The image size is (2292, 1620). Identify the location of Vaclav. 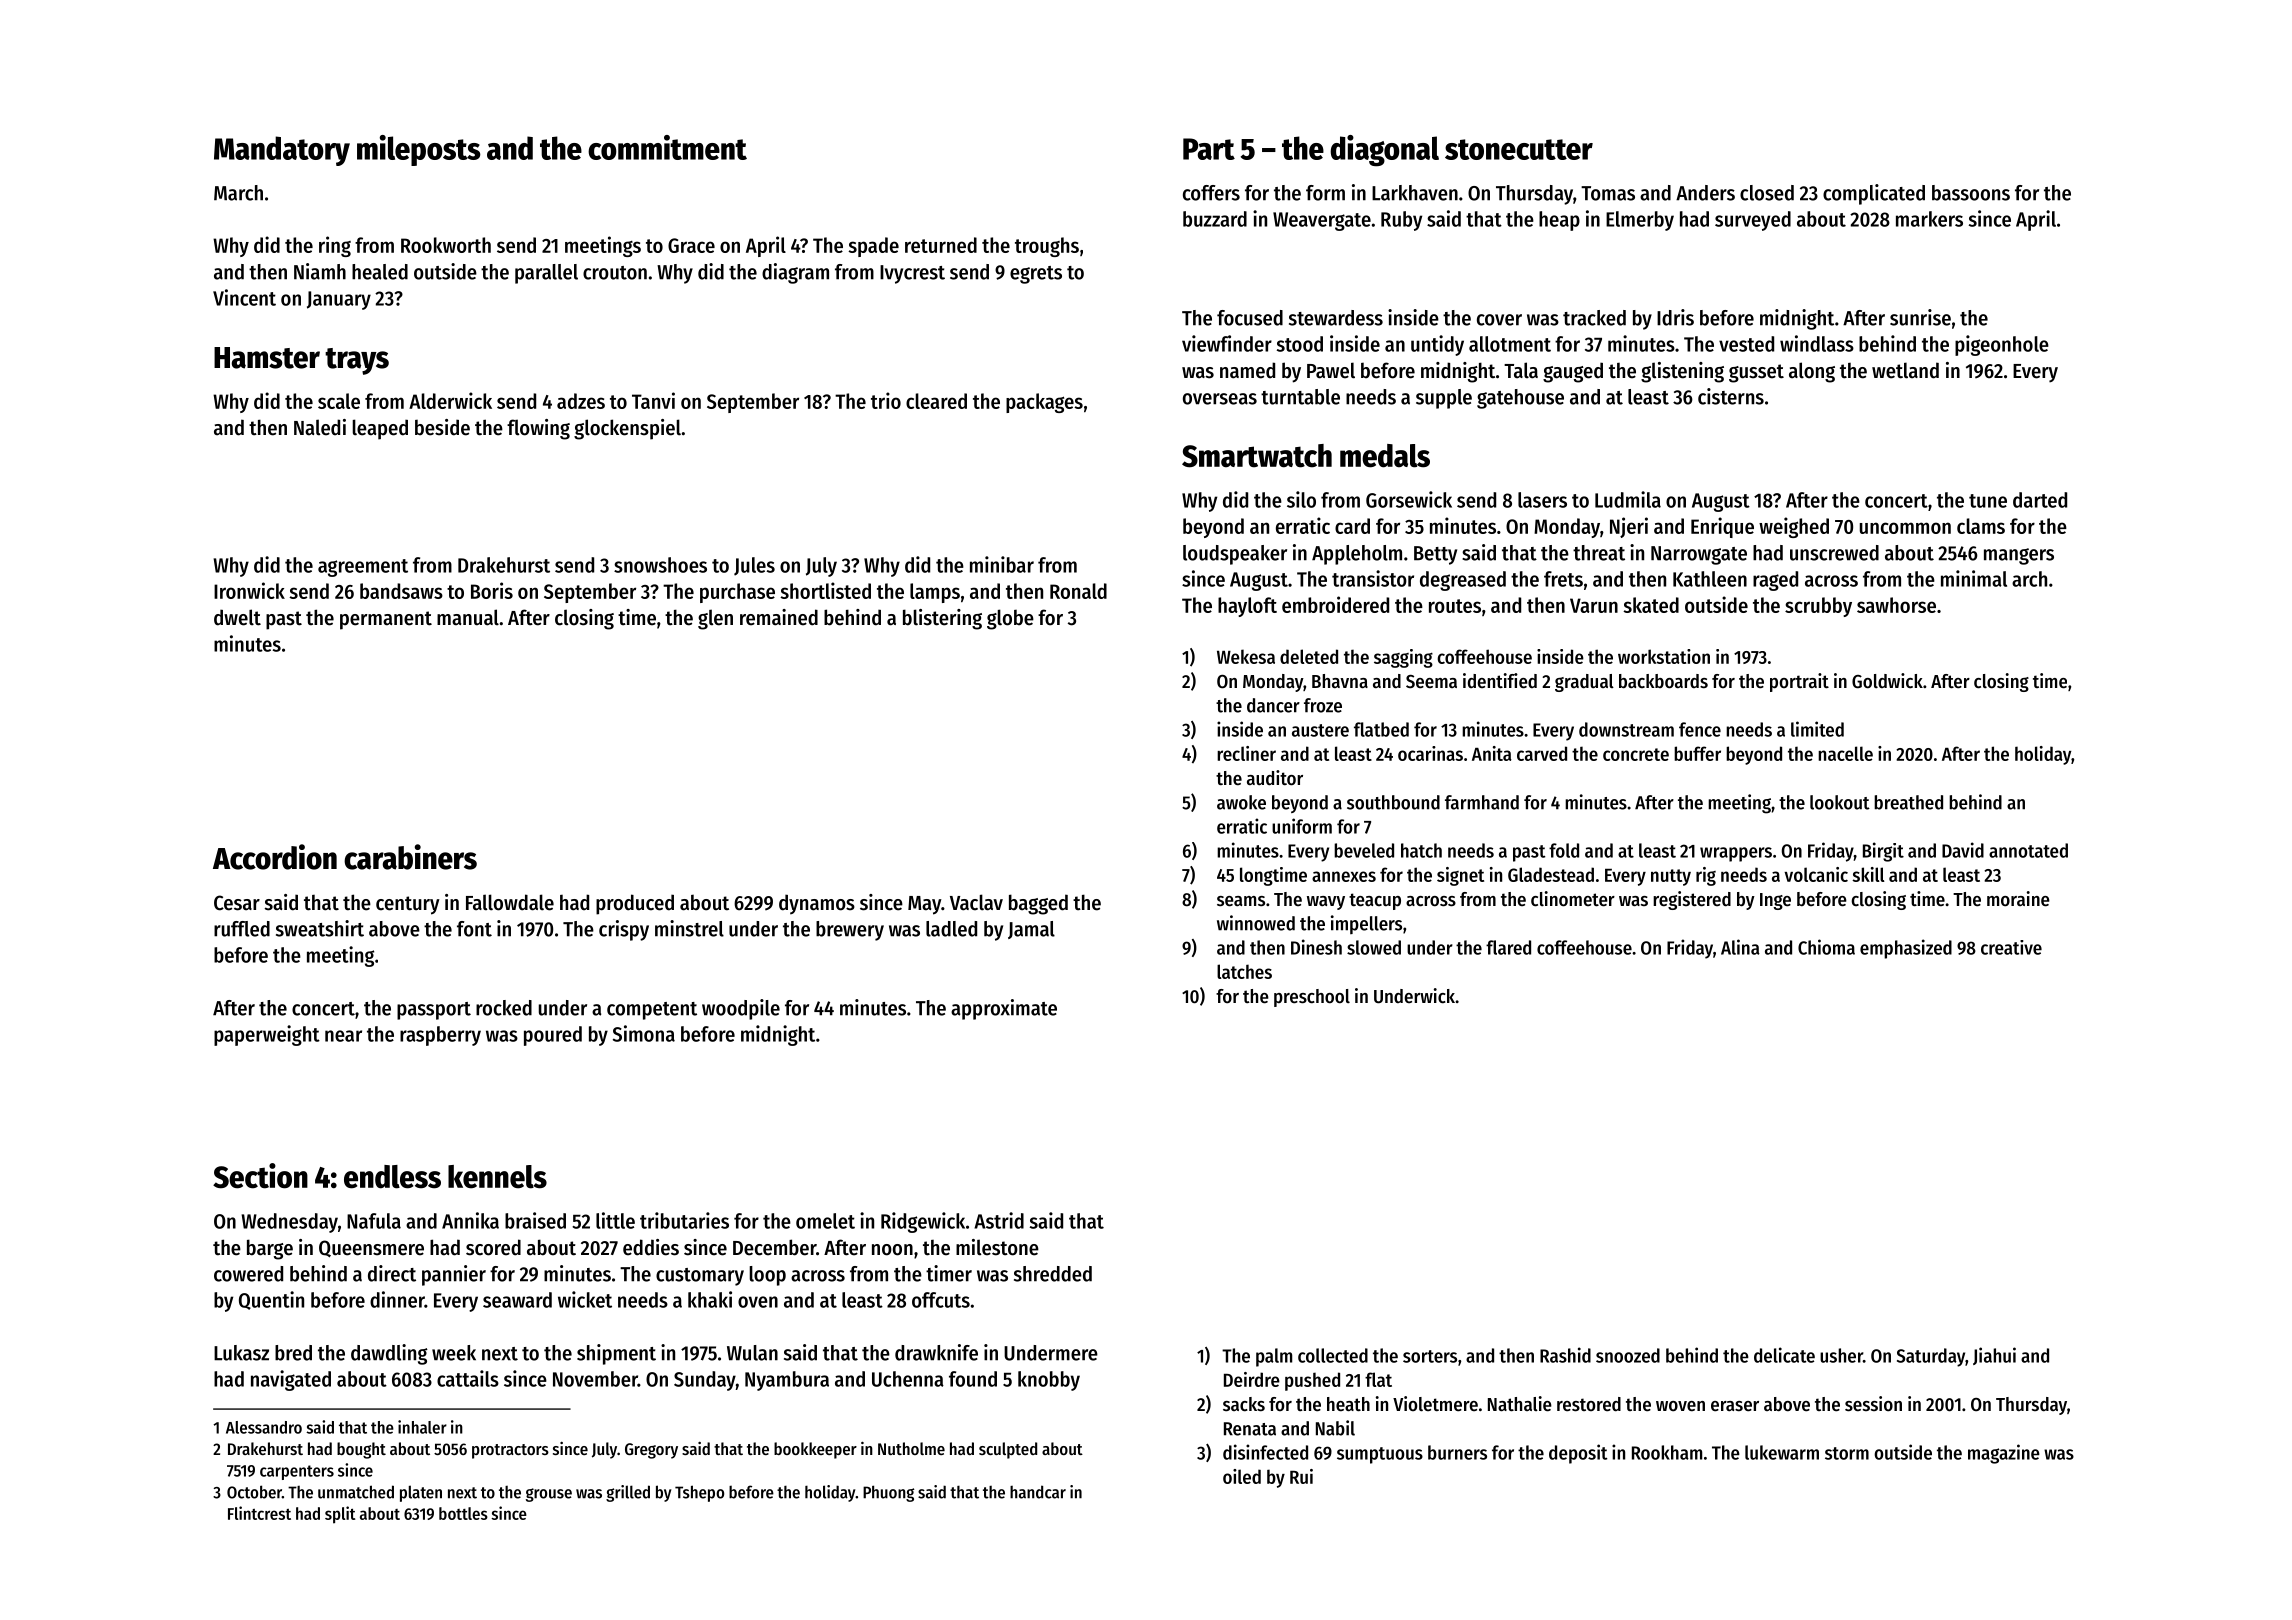
(976, 902).
